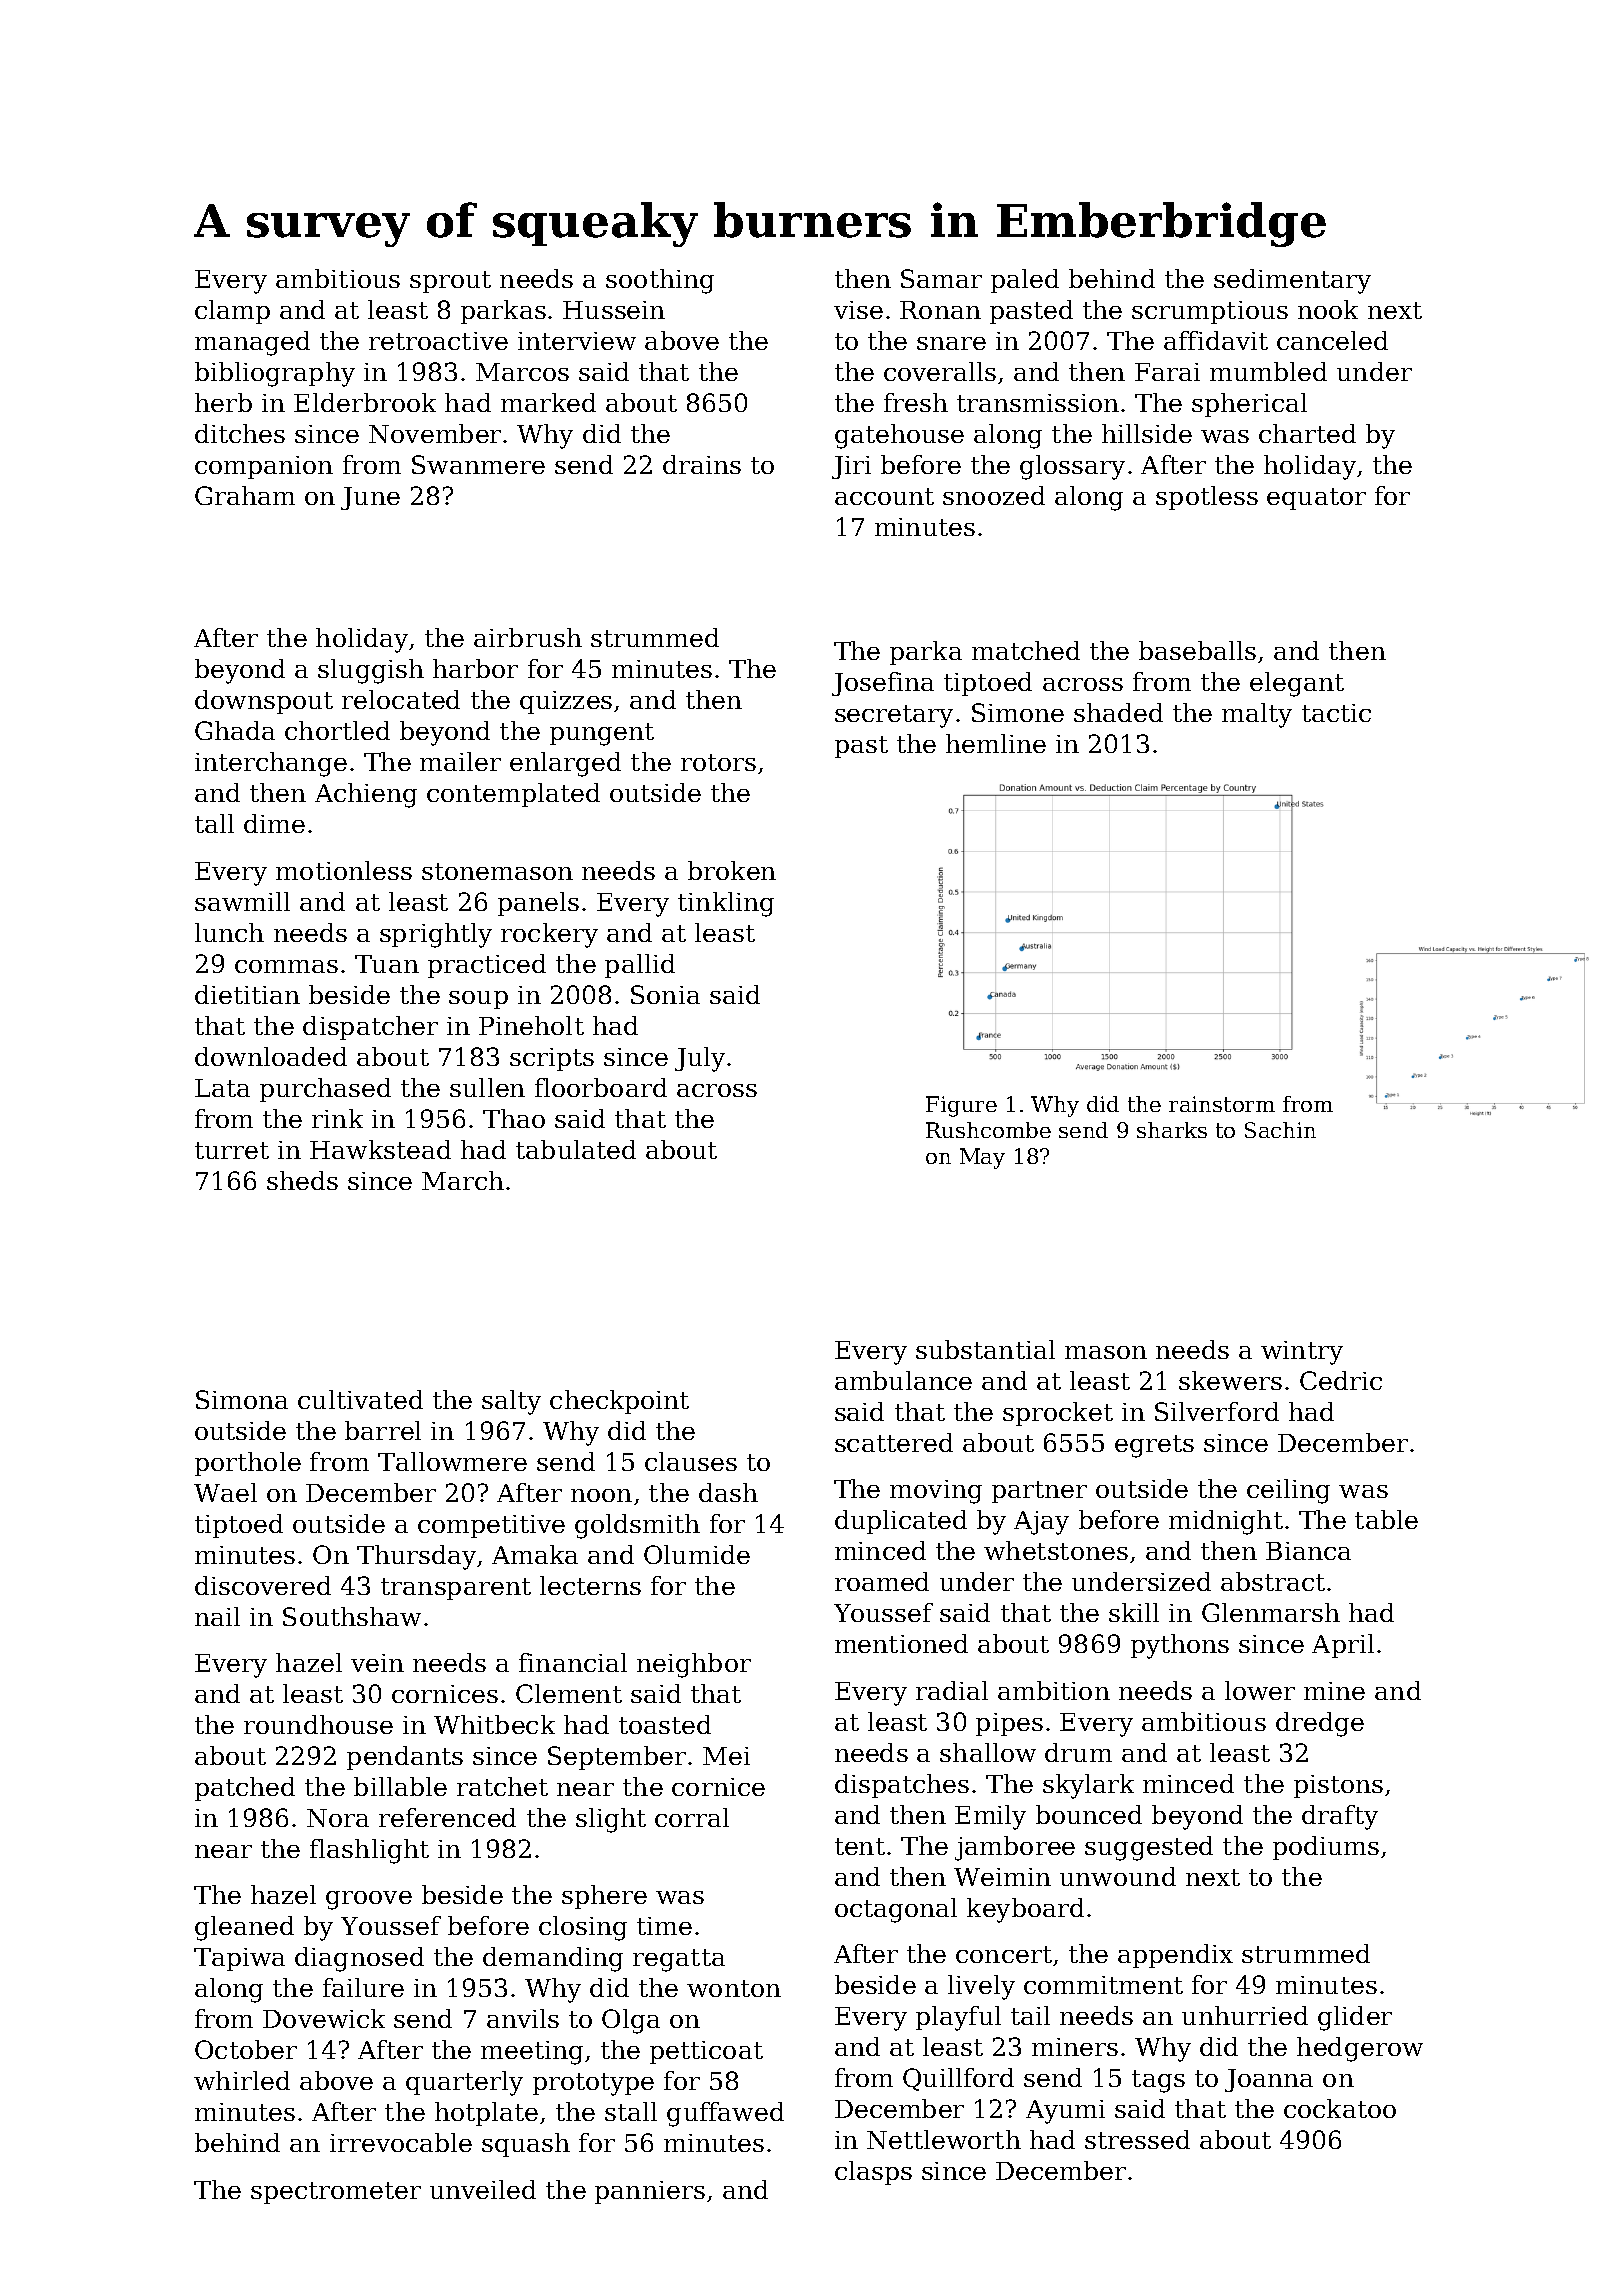  Describe the element at coordinates (1249, 405) in the screenshot. I see `spherical` at that location.
